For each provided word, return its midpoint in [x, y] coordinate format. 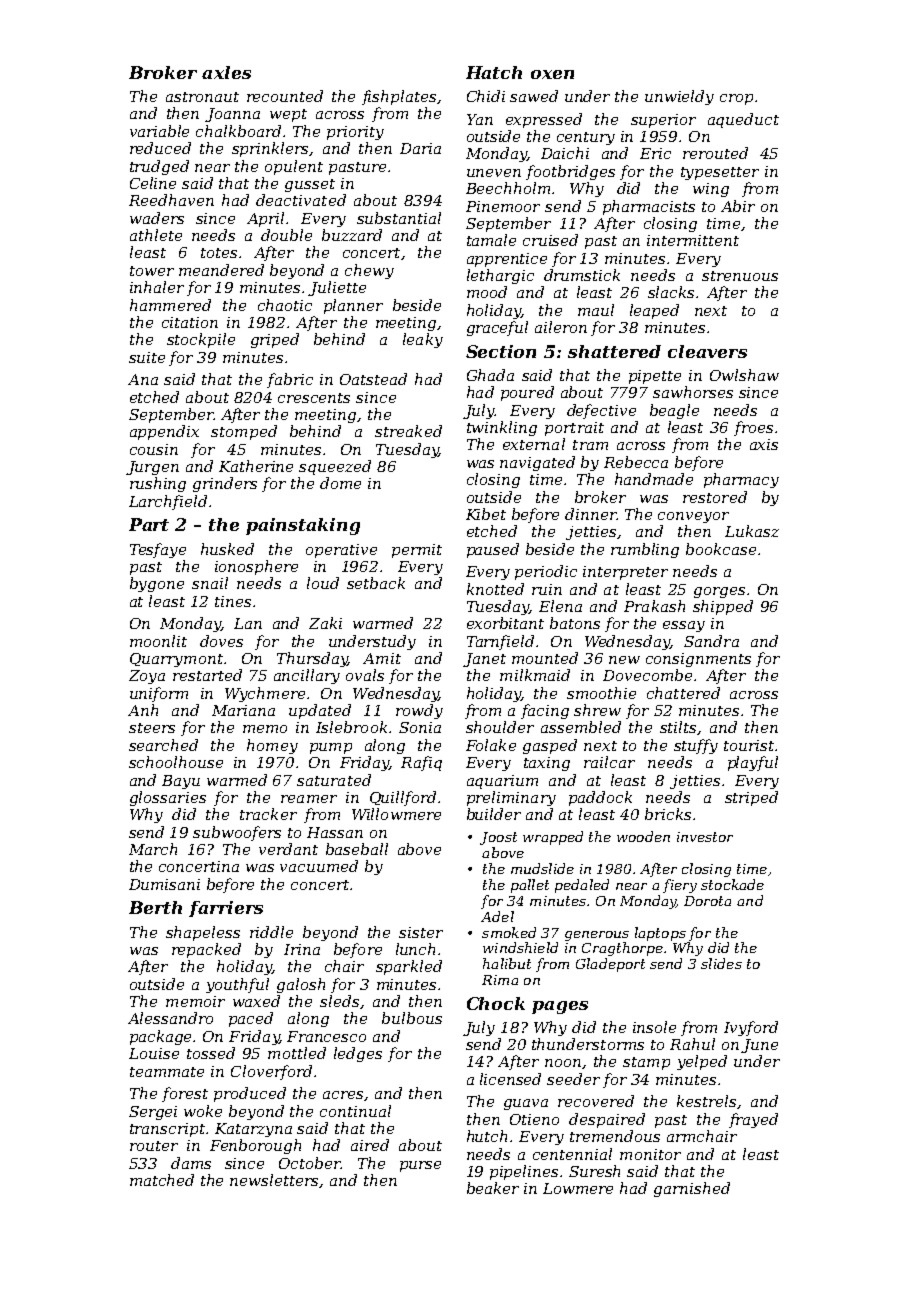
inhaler [157, 287]
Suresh [594, 1171]
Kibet [486, 514]
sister [421, 932]
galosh [301, 985]
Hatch [494, 72]
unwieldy [679, 97]
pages [560, 1007]
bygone [157, 584]
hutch [487, 1136]
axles [226, 72]
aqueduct [743, 120]
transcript [167, 1130]
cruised [550, 240]
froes [753, 428]
